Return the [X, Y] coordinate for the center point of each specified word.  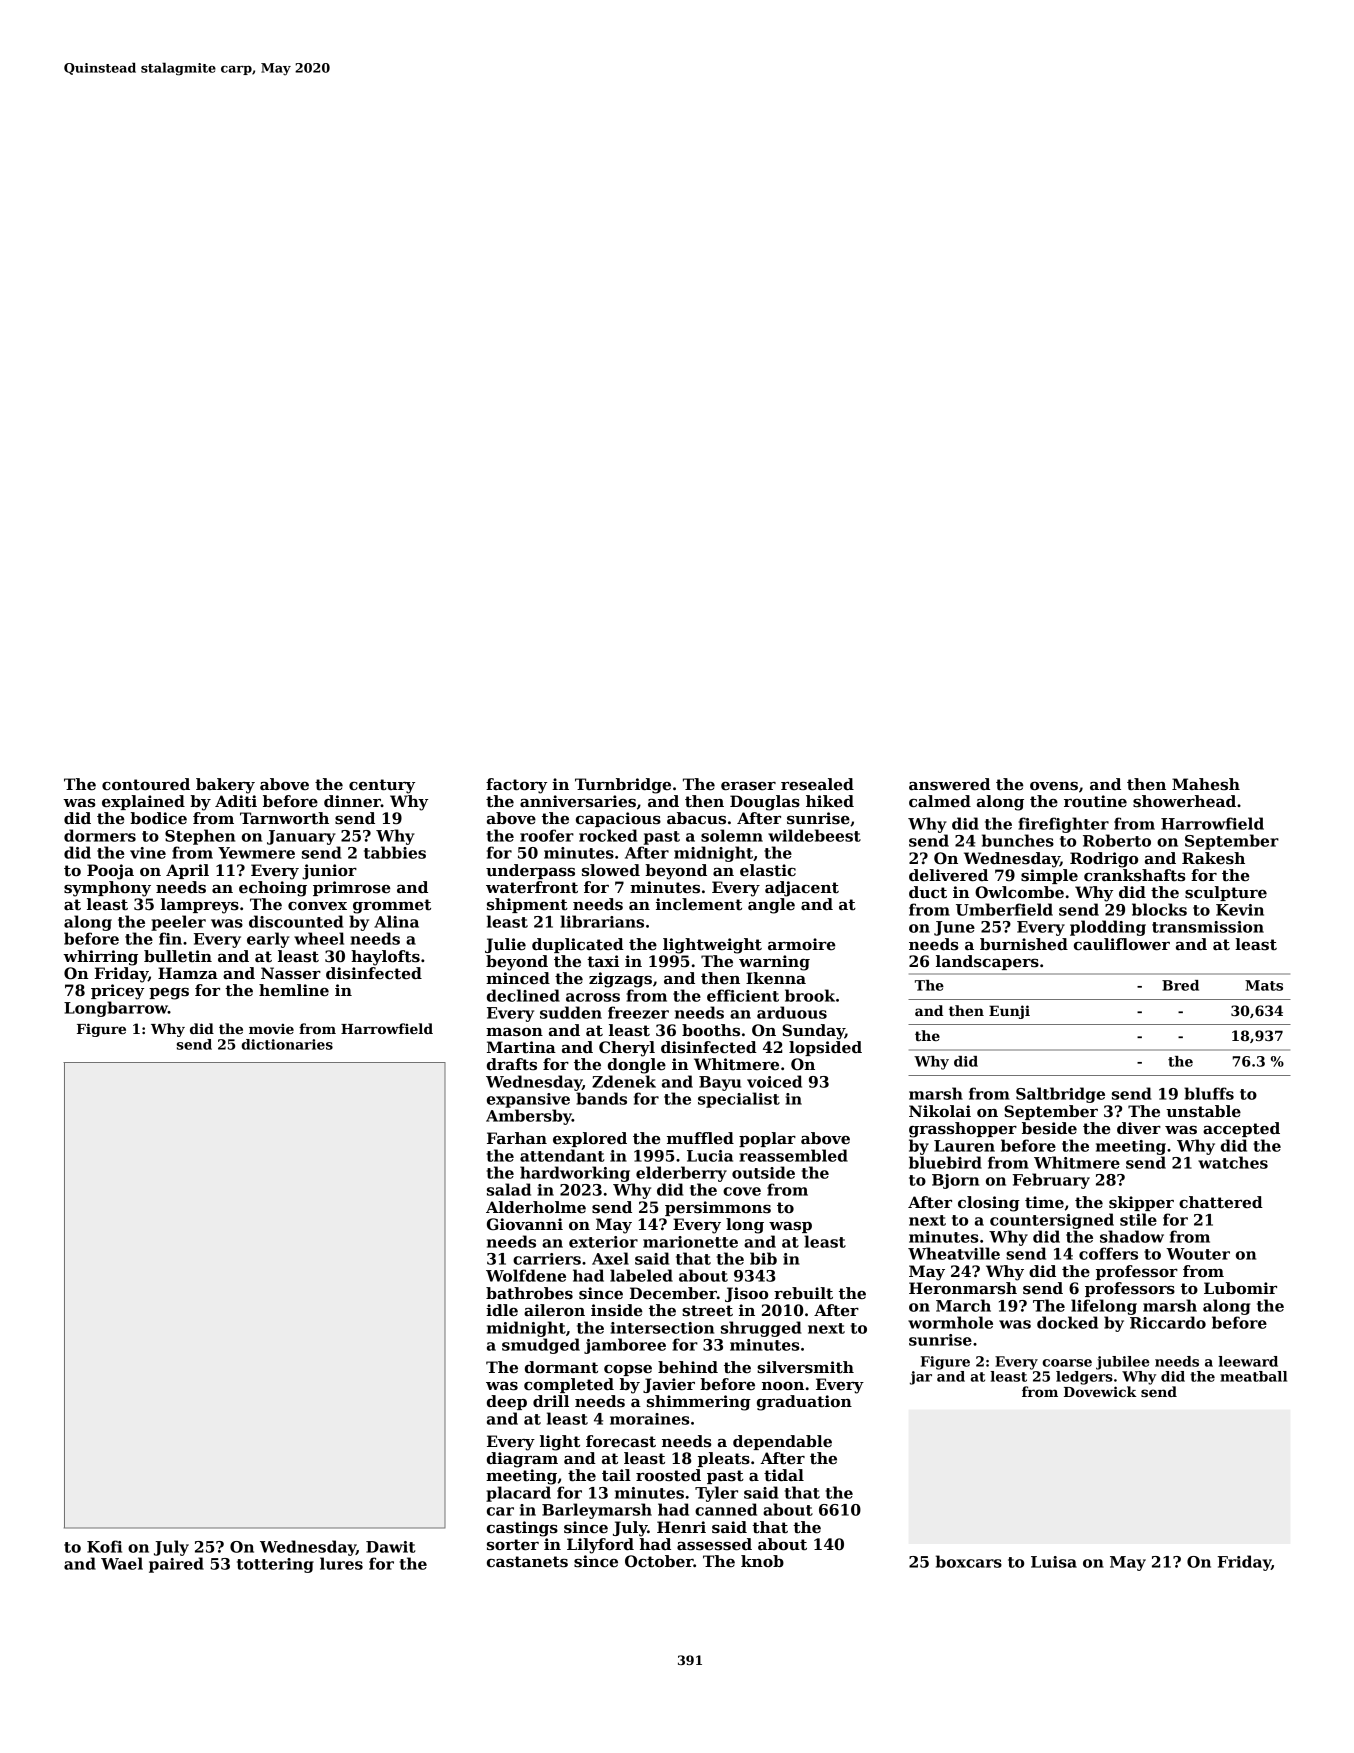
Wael [122, 1563]
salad [509, 1189]
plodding [1108, 928]
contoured [146, 784]
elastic [768, 870]
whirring [100, 958]
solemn [732, 835]
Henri [681, 1527]
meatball [1253, 1376]
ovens [1054, 786]
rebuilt [803, 1293]
